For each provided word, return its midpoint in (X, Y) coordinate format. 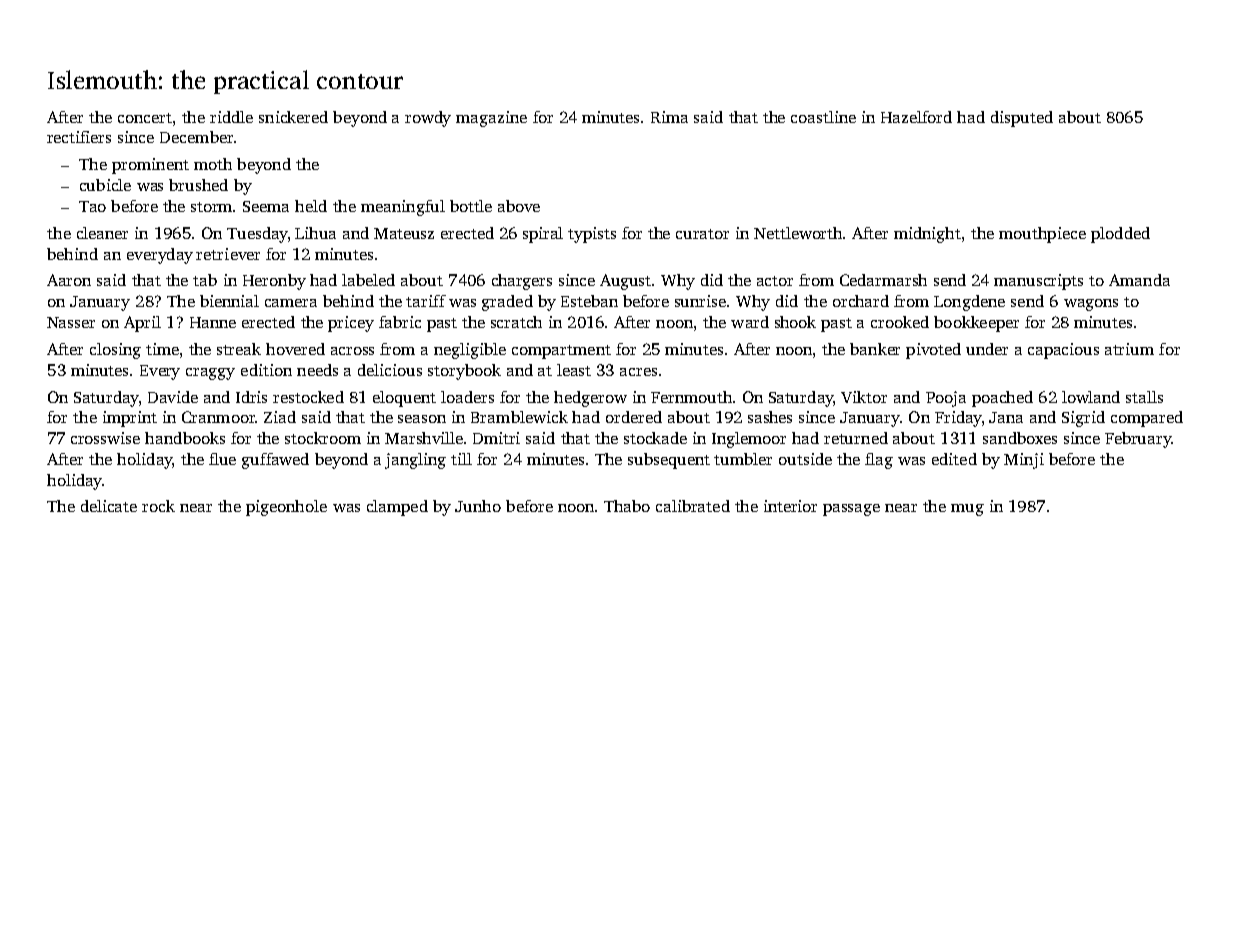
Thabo (627, 506)
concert (145, 118)
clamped (397, 508)
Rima (669, 117)
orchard (861, 301)
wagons (1091, 305)
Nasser (71, 322)
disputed (1022, 119)
